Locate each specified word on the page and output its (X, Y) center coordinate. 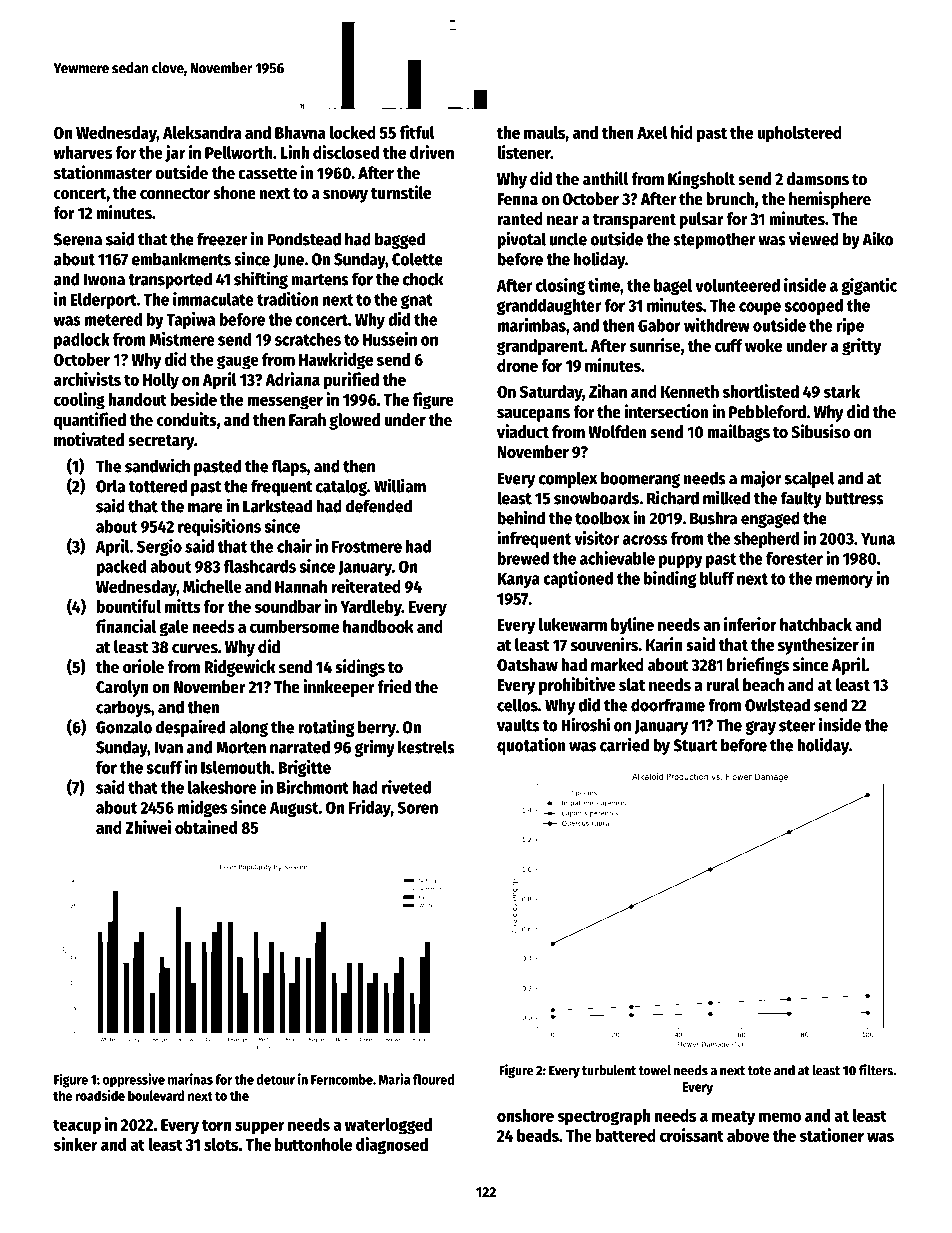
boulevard (156, 1095)
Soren (417, 807)
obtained (206, 827)
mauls (544, 132)
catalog (341, 487)
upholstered (799, 134)
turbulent (609, 1070)
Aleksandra (202, 132)
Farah (307, 420)
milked (726, 497)
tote (759, 1071)
